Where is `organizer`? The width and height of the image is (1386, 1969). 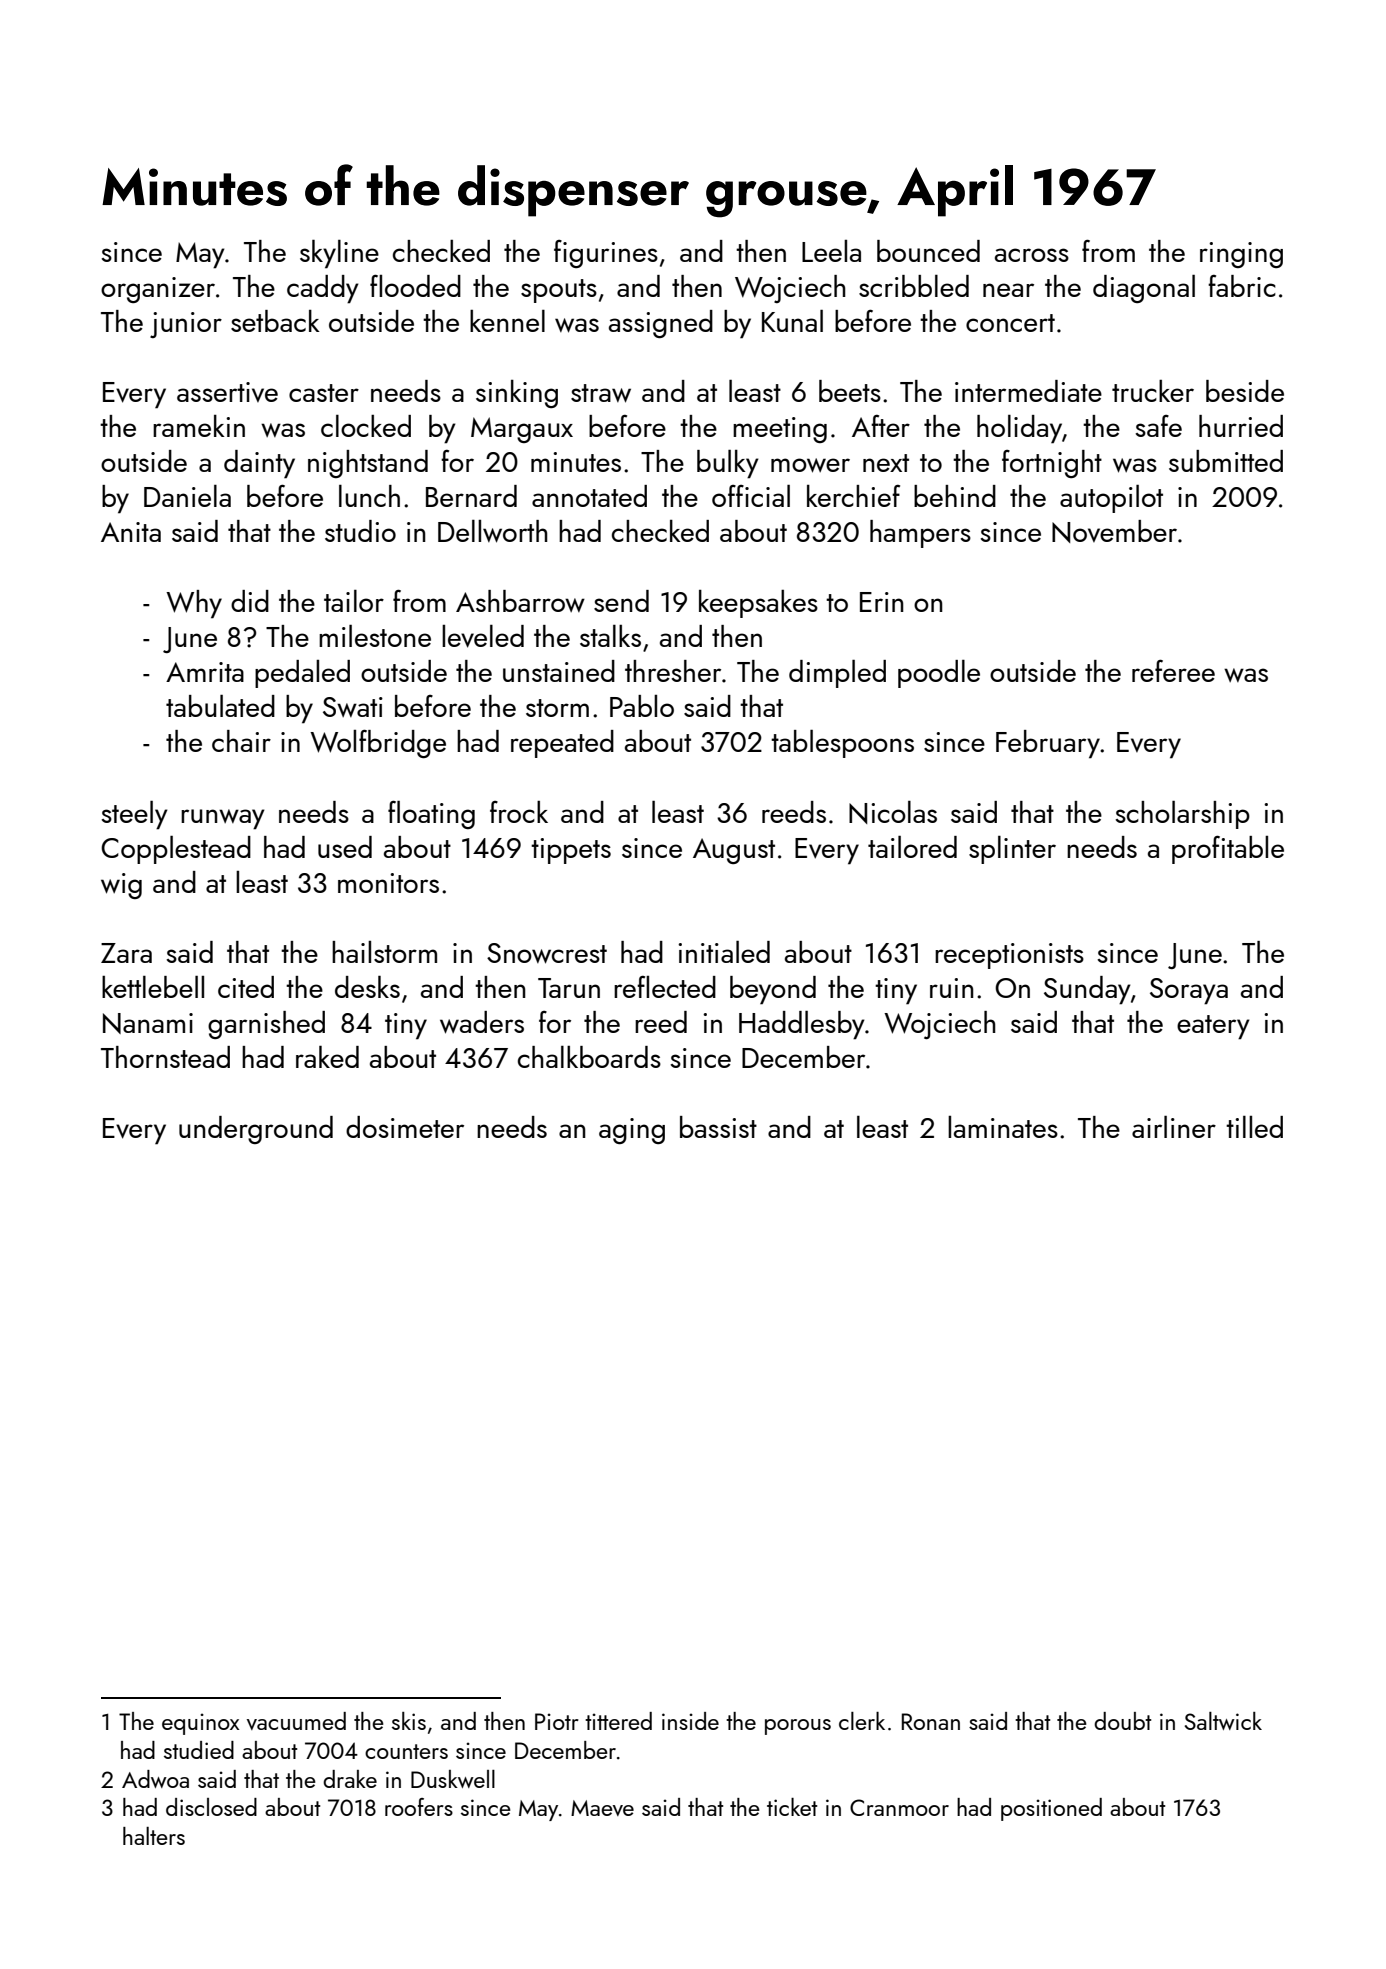
organizer is located at coordinates (158, 290).
